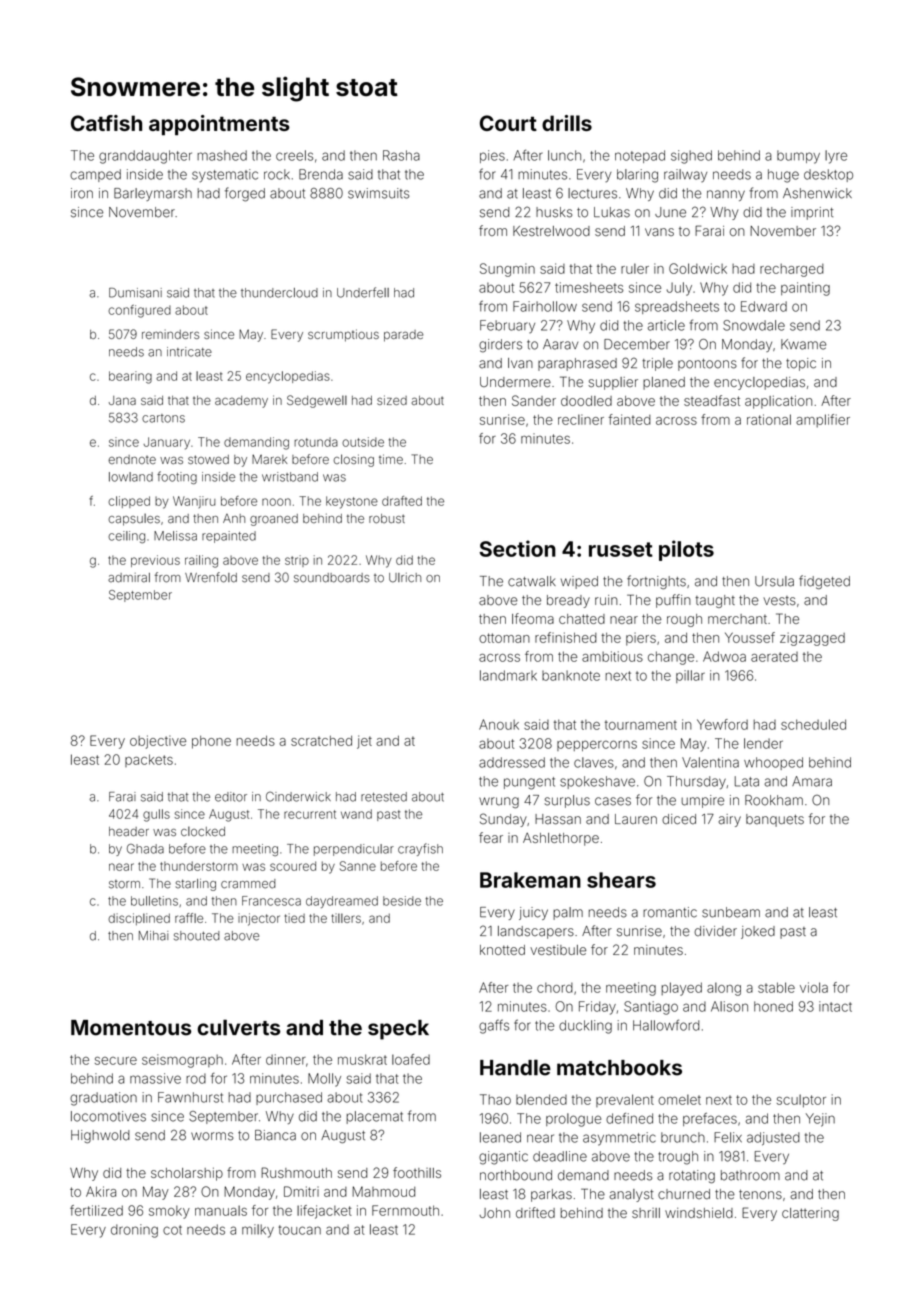  What do you see at coordinates (131, 1028) in the screenshot?
I see `Momentous` at bounding box center [131, 1028].
